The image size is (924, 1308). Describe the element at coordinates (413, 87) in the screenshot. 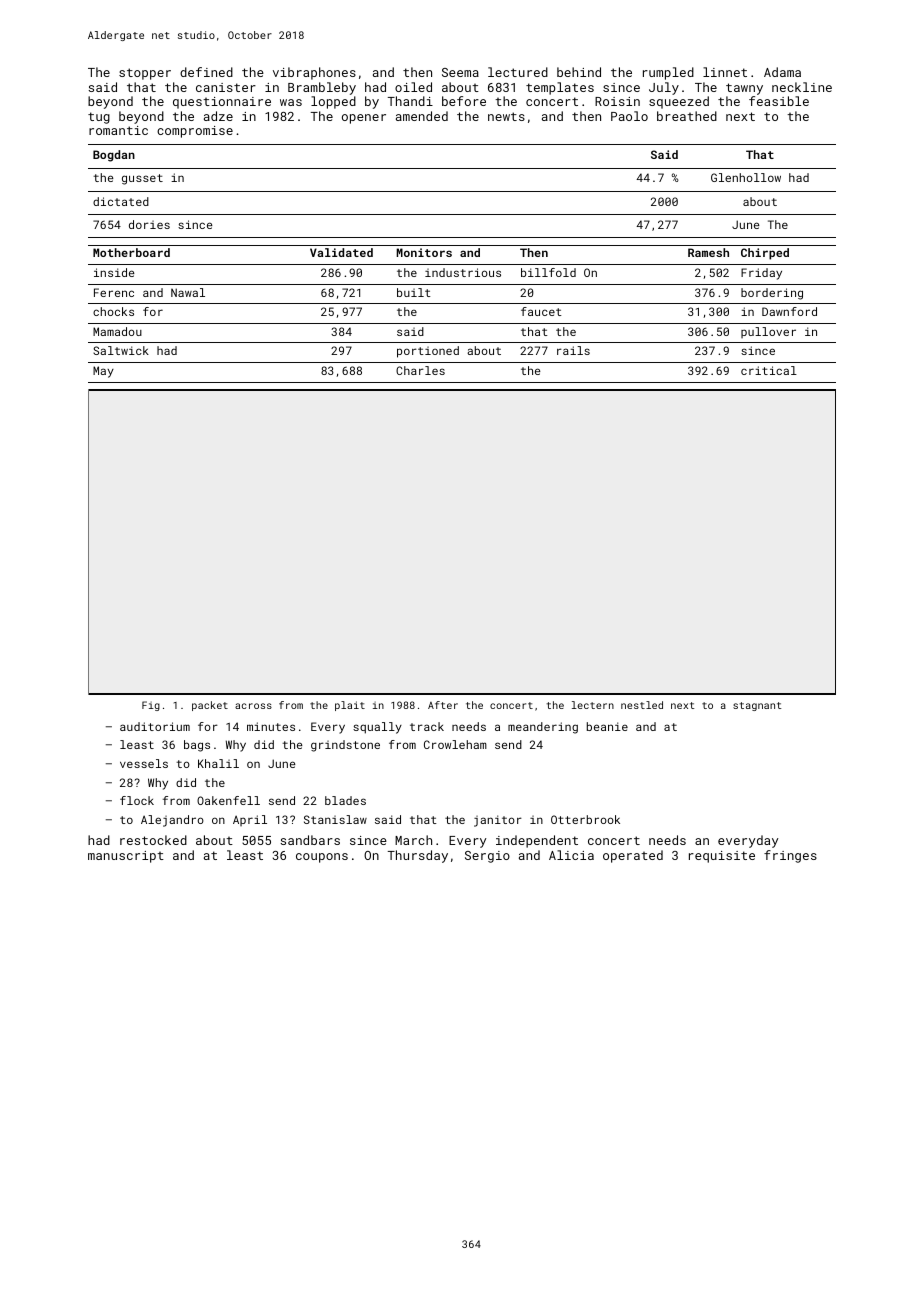

I see `oiled` at that location.
